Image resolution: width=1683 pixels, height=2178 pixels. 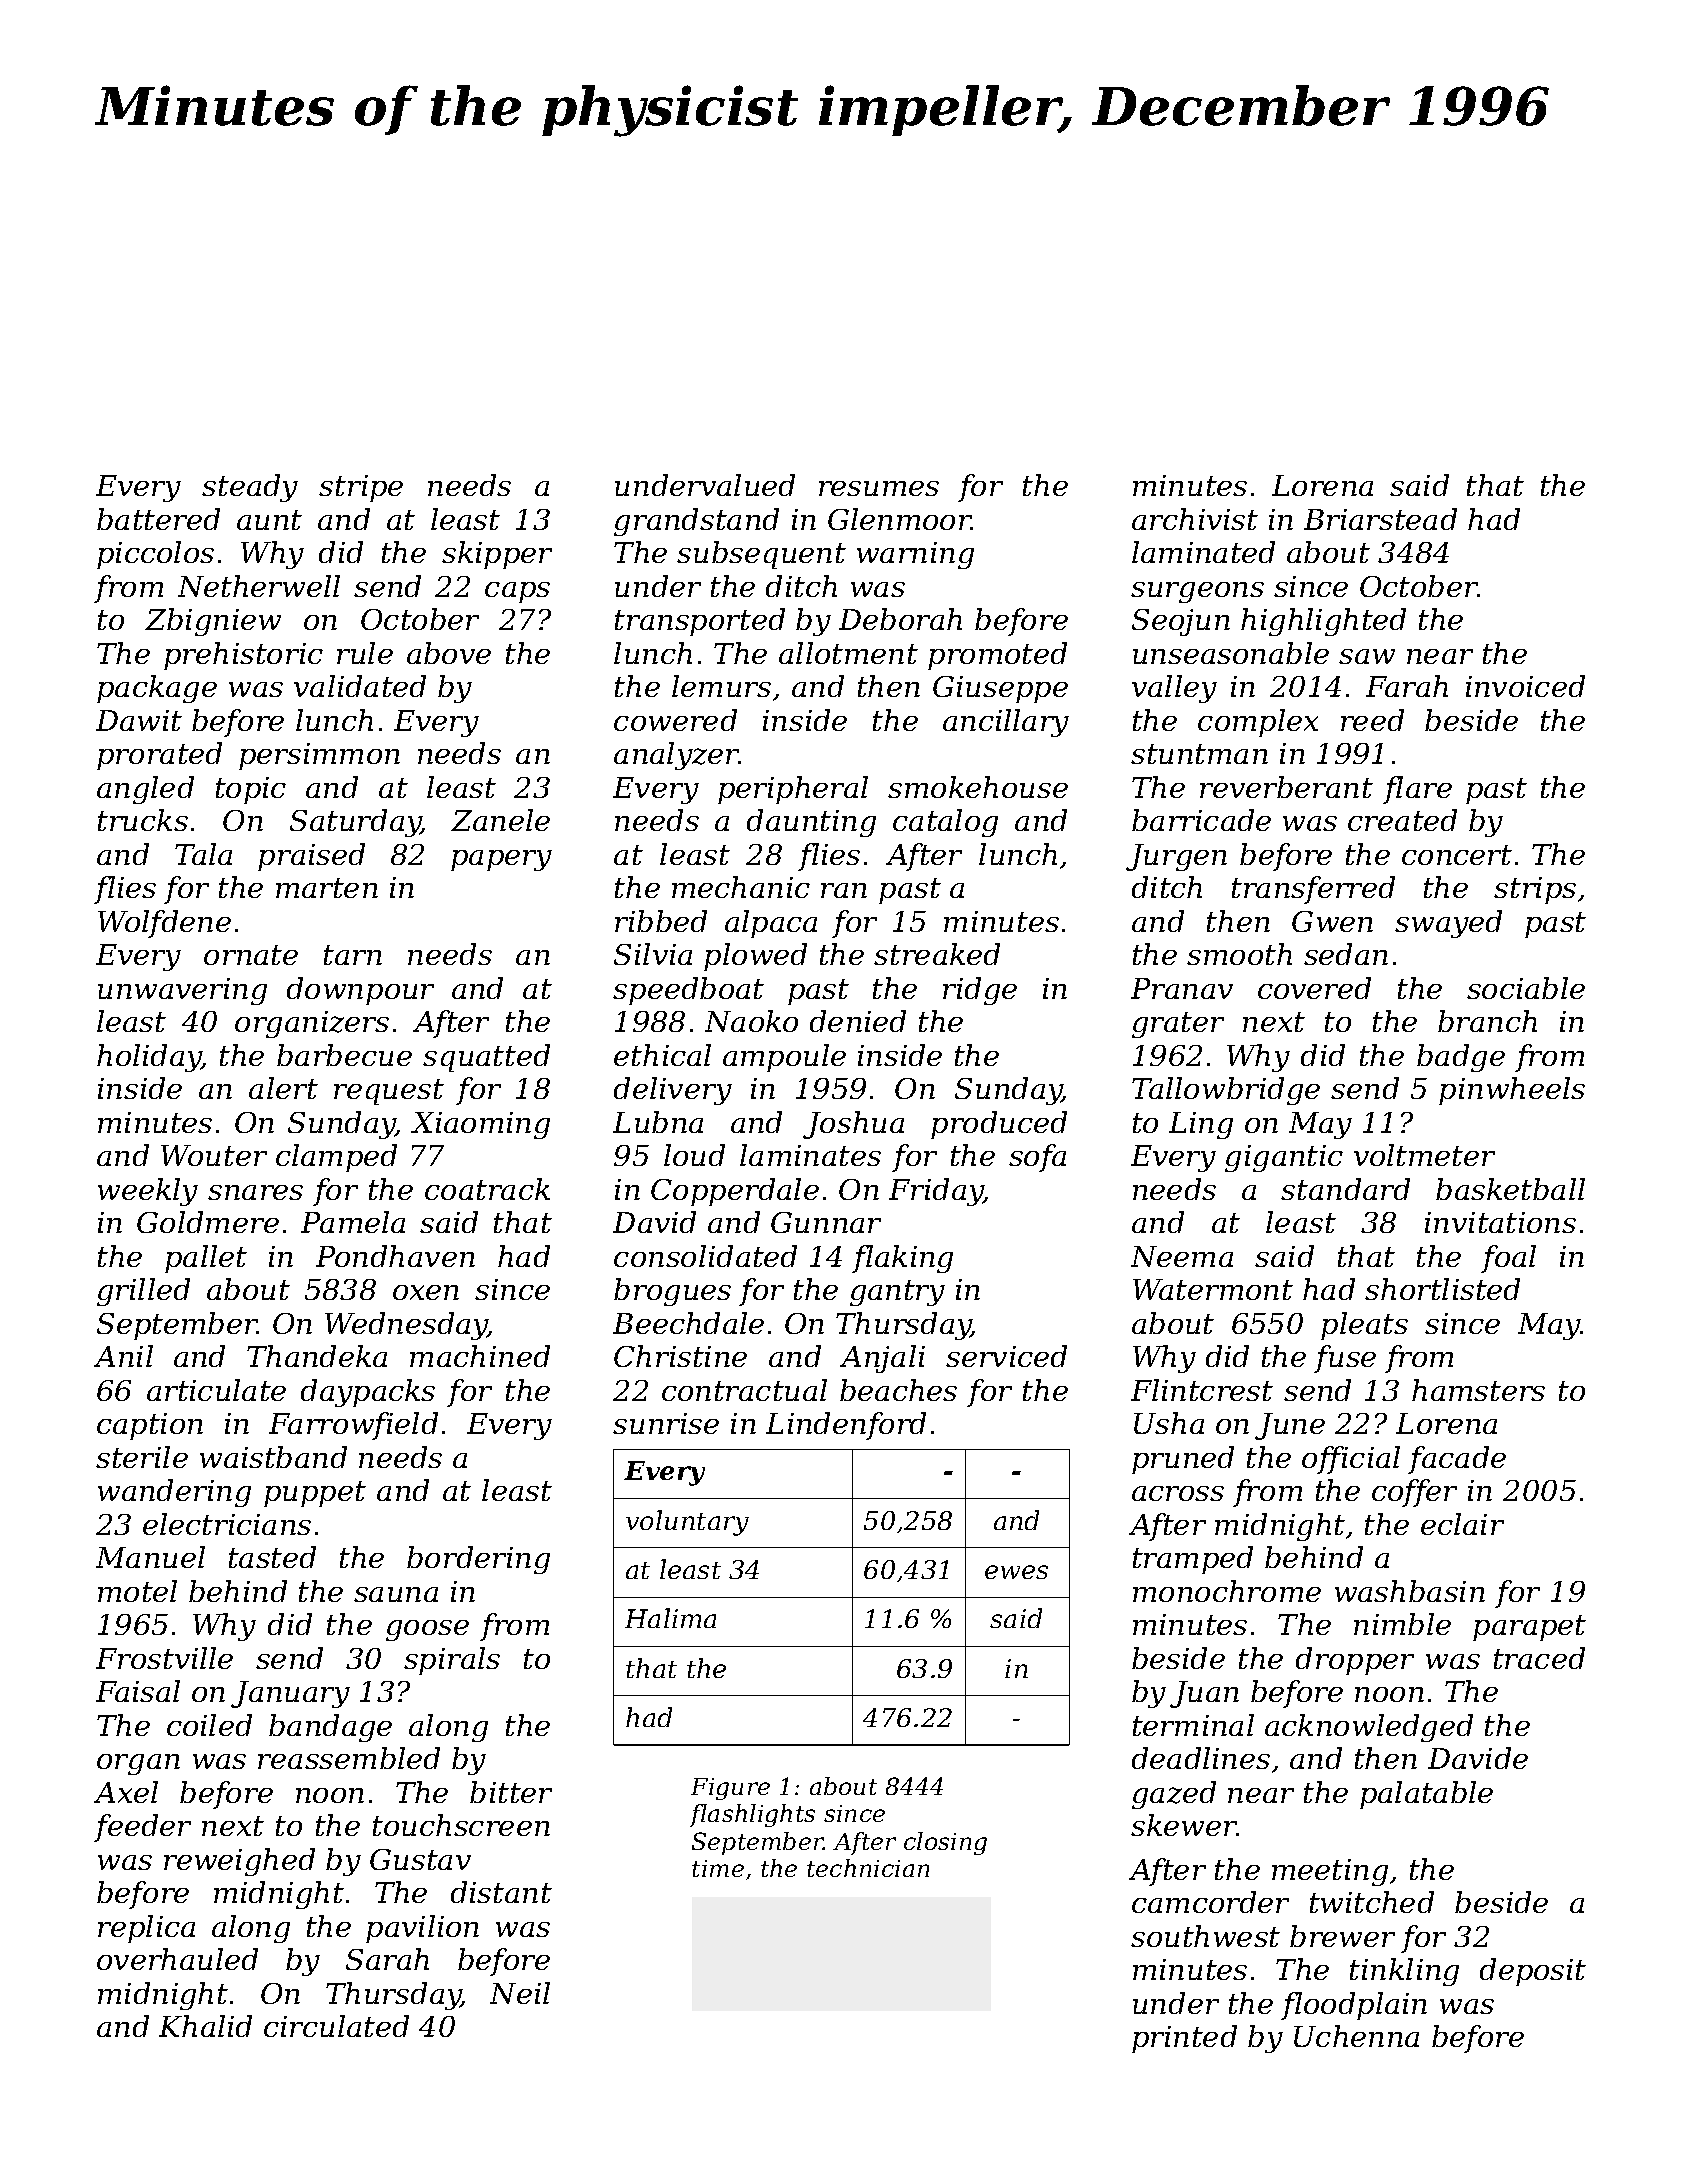 What do you see at coordinates (1184, 2039) in the screenshot?
I see `printed` at bounding box center [1184, 2039].
